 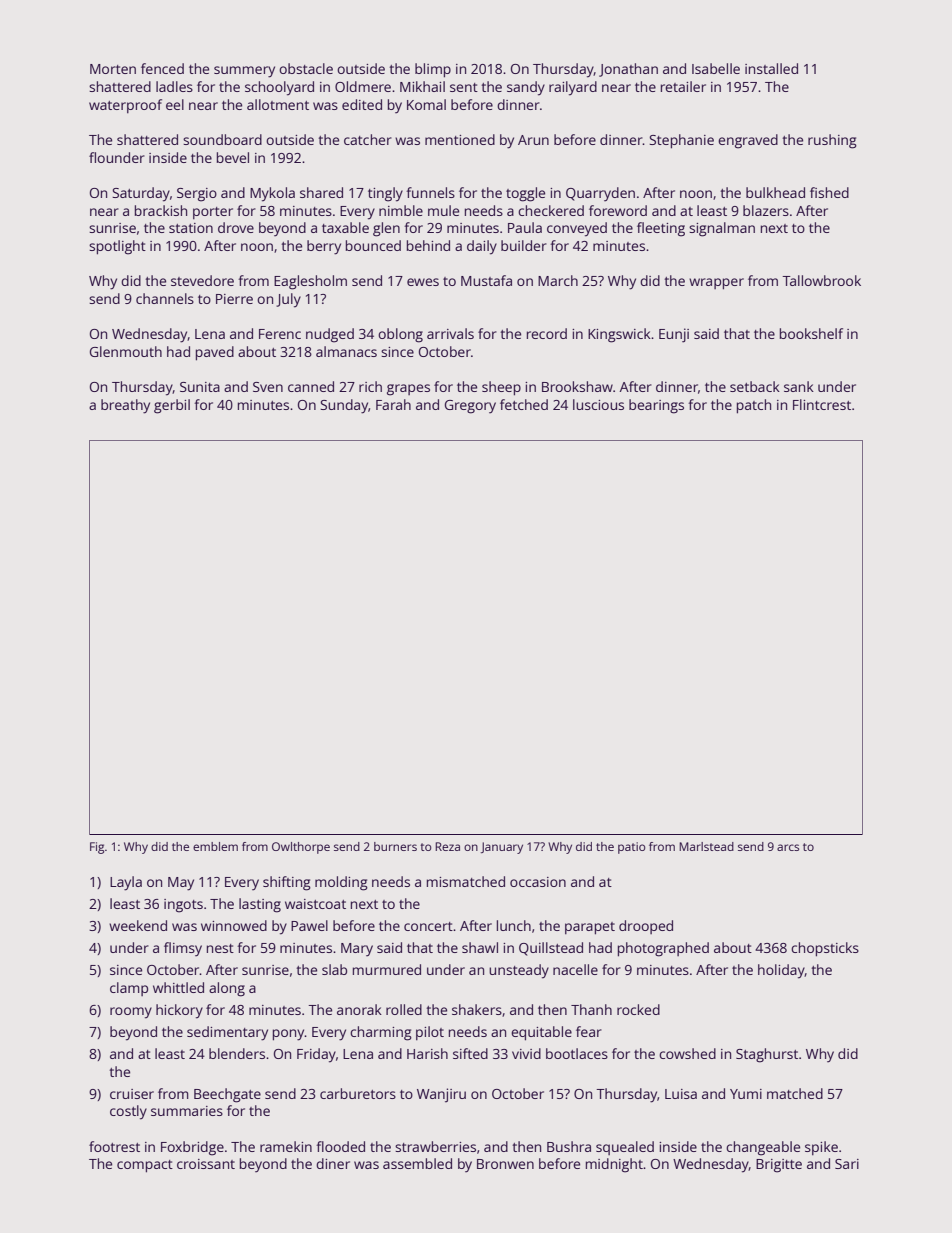 What do you see at coordinates (821, 1148) in the screenshot?
I see `spike` at bounding box center [821, 1148].
